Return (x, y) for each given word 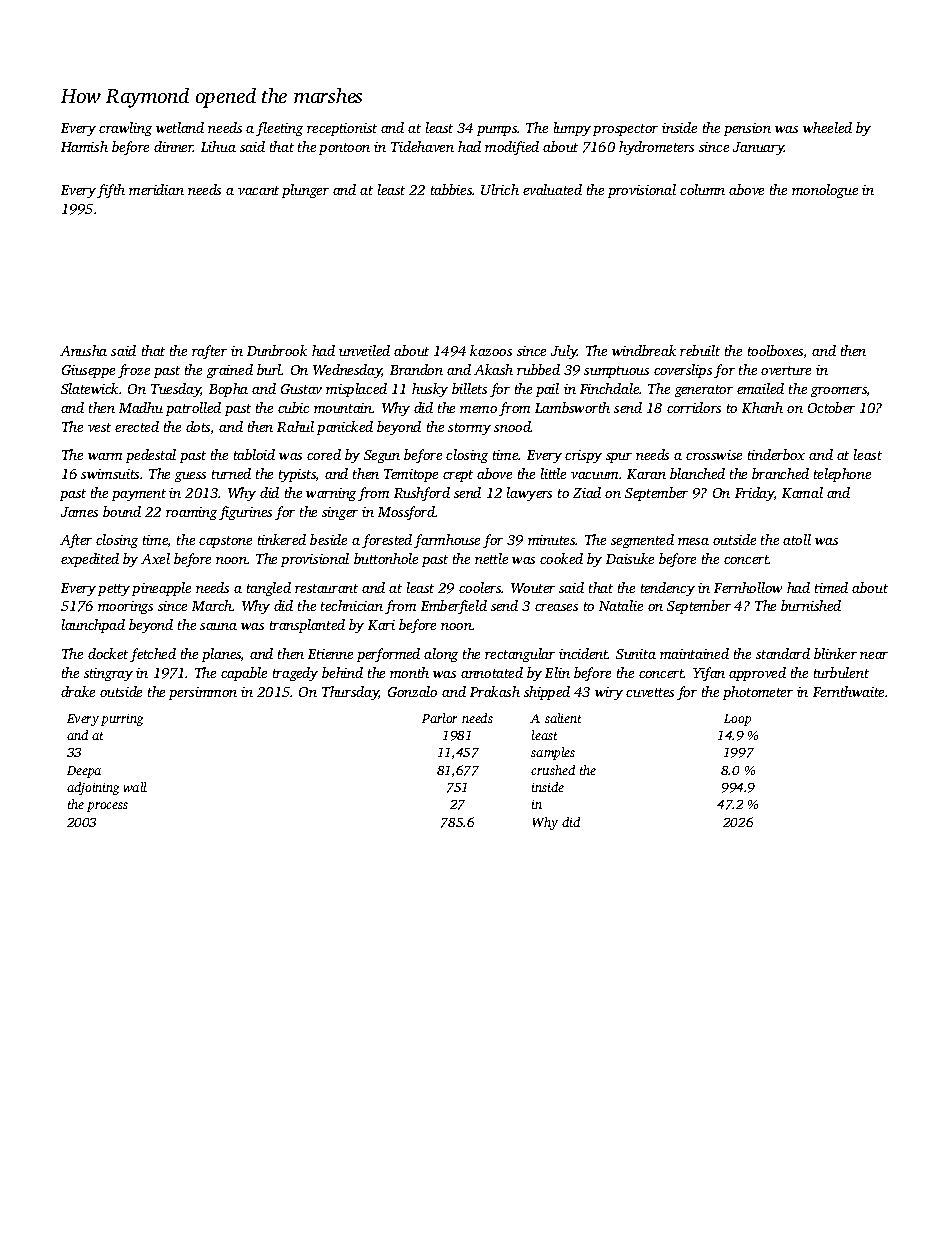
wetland (180, 127)
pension (747, 129)
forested (387, 541)
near (874, 655)
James (79, 512)
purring (122, 720)
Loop (737, 720)
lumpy (572, 129)
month (409, 672)
